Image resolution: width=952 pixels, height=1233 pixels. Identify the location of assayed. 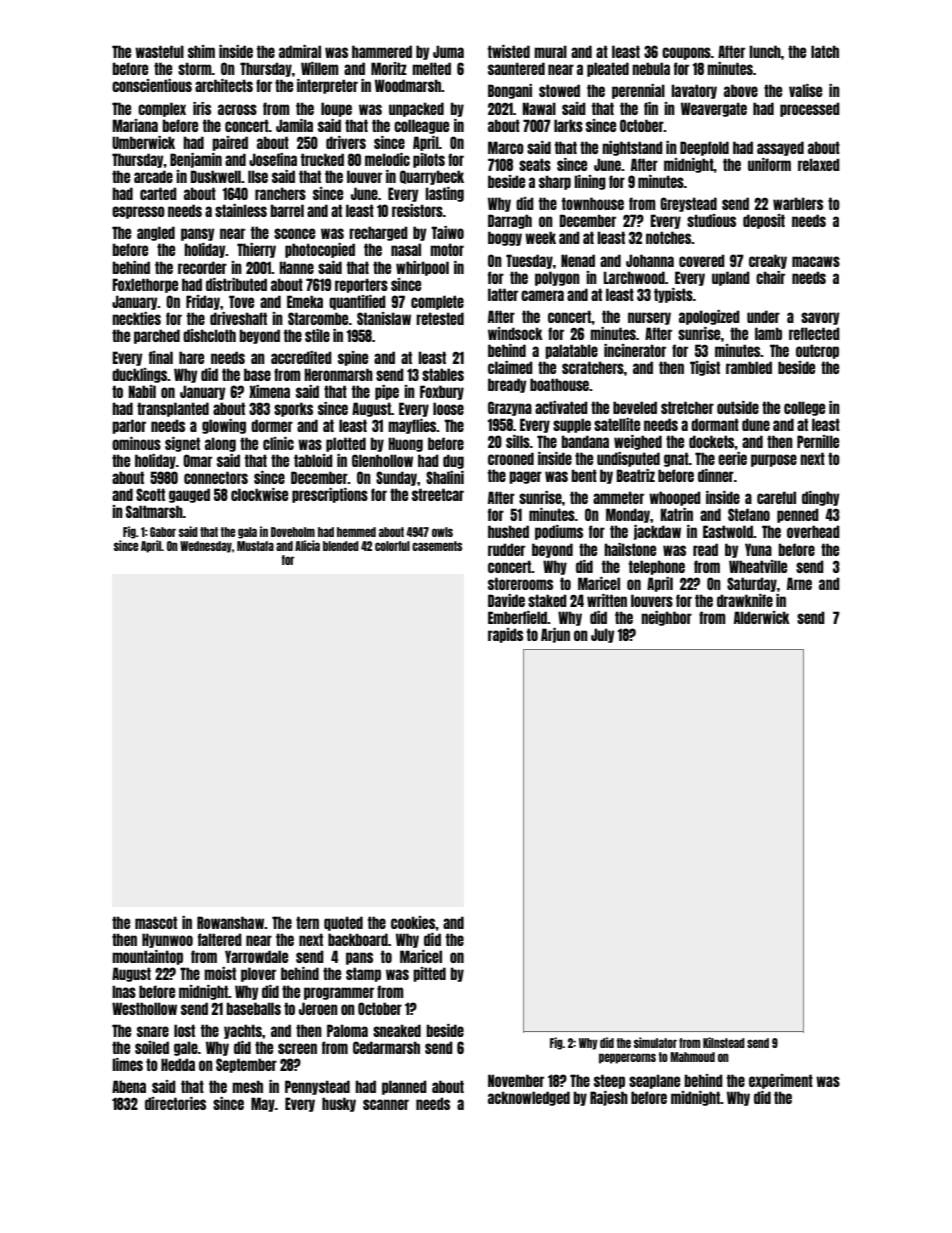
(780, 148).
